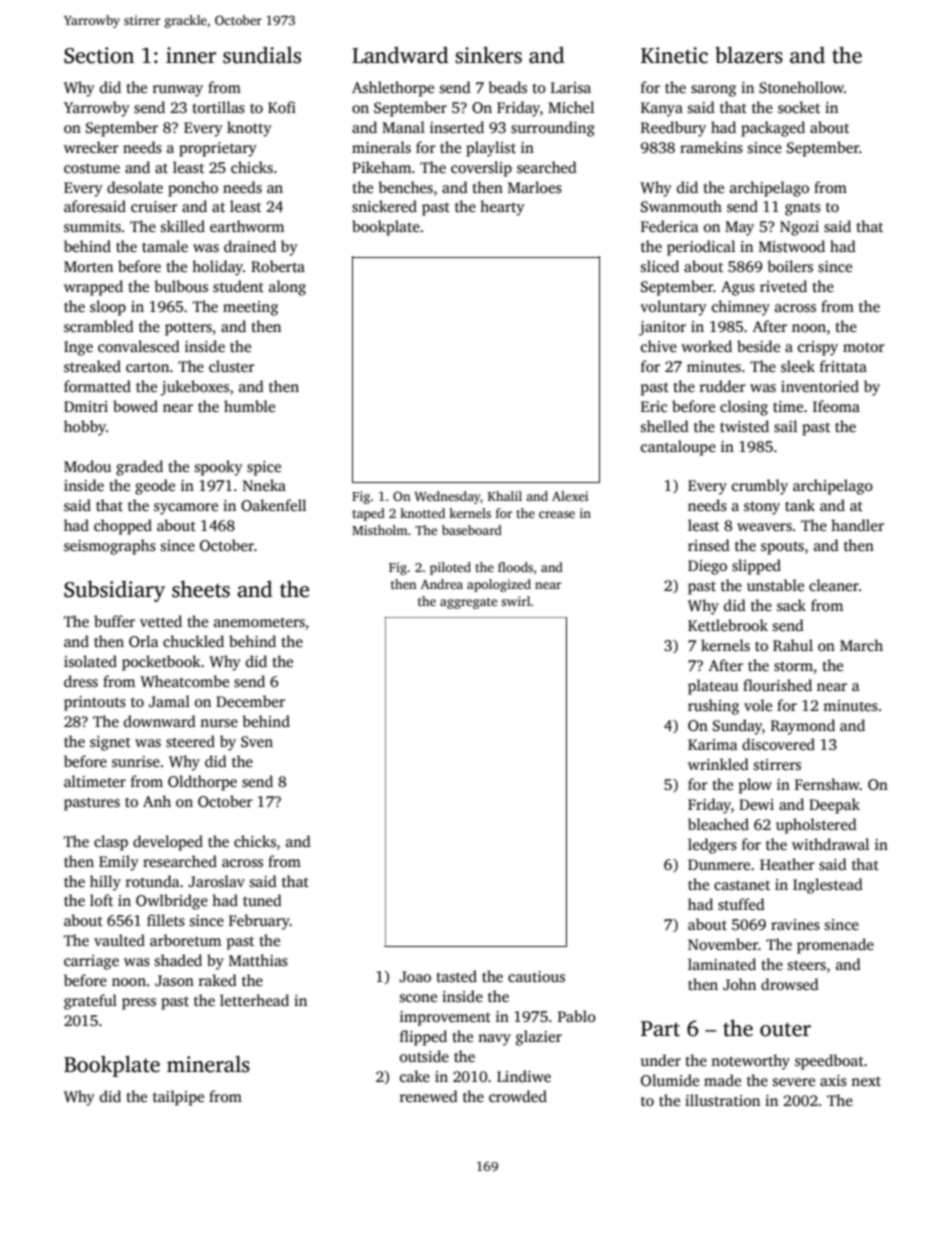 The width and height of the screenshot is (952, 1233). What do you see at coordinates (91, 147) in the screenshot?
I see `wrecker` at bounding box center [91, 147].
